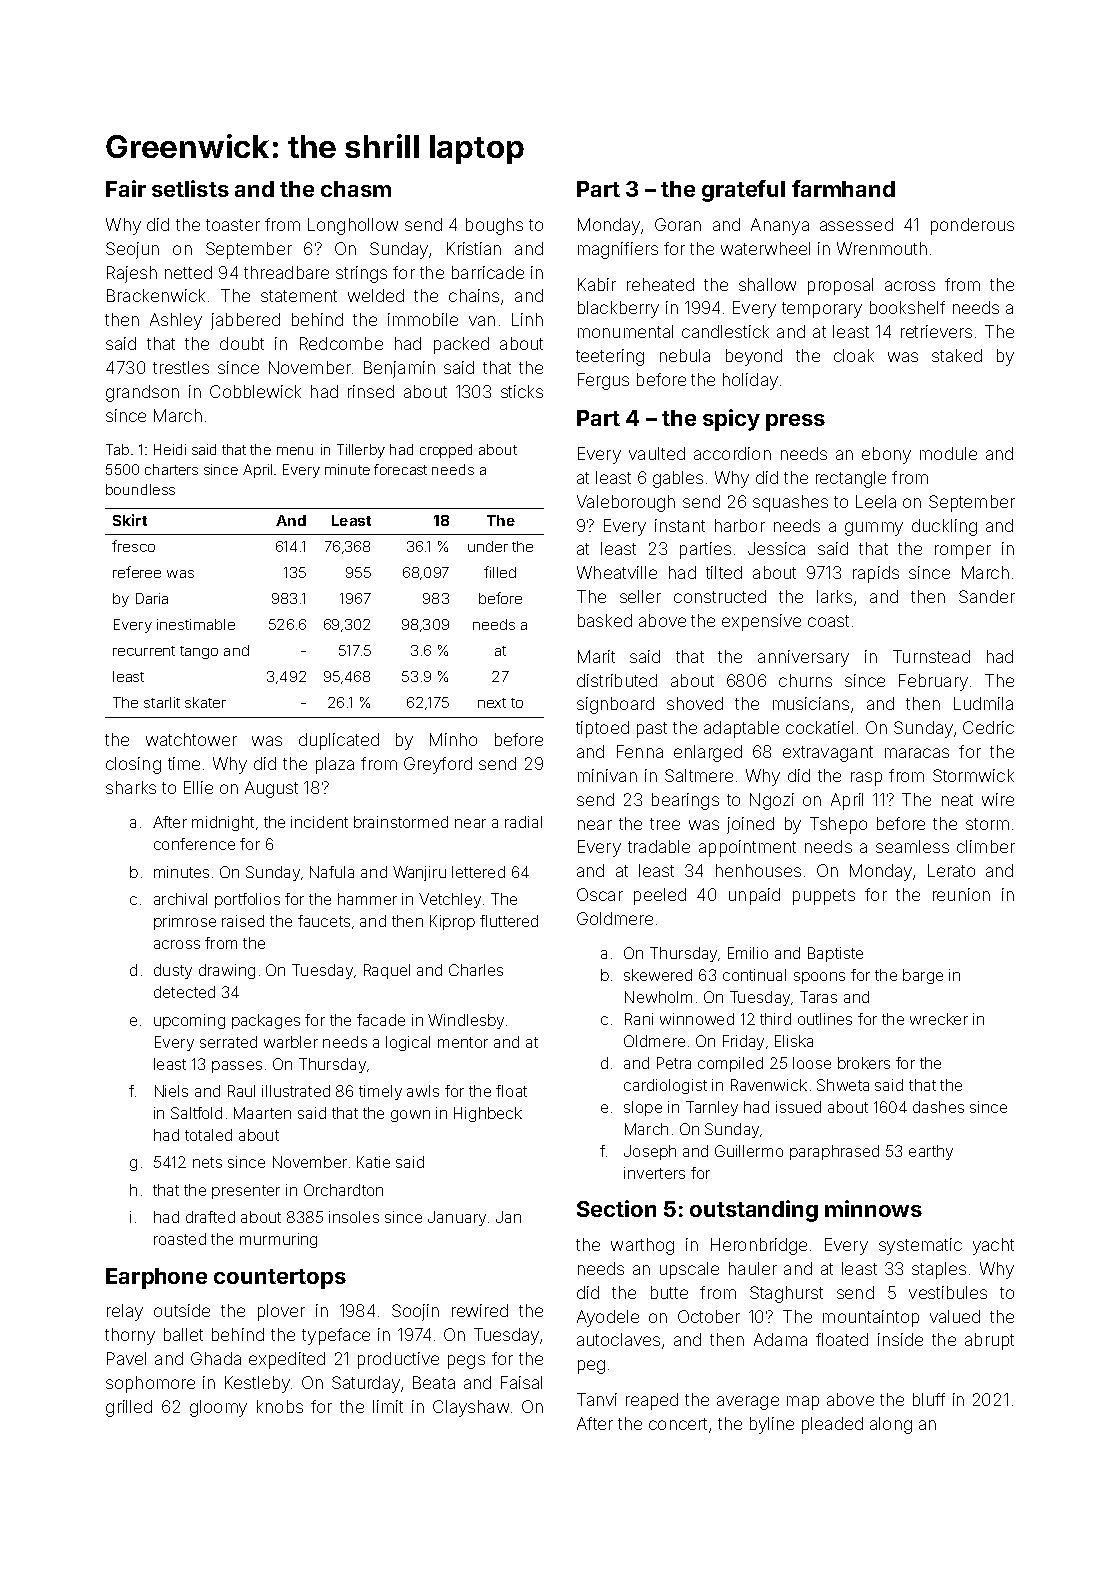 The width and height of the screenshot is (1120, 1591). I want to click on Guillermo, so click(749, 1151).
